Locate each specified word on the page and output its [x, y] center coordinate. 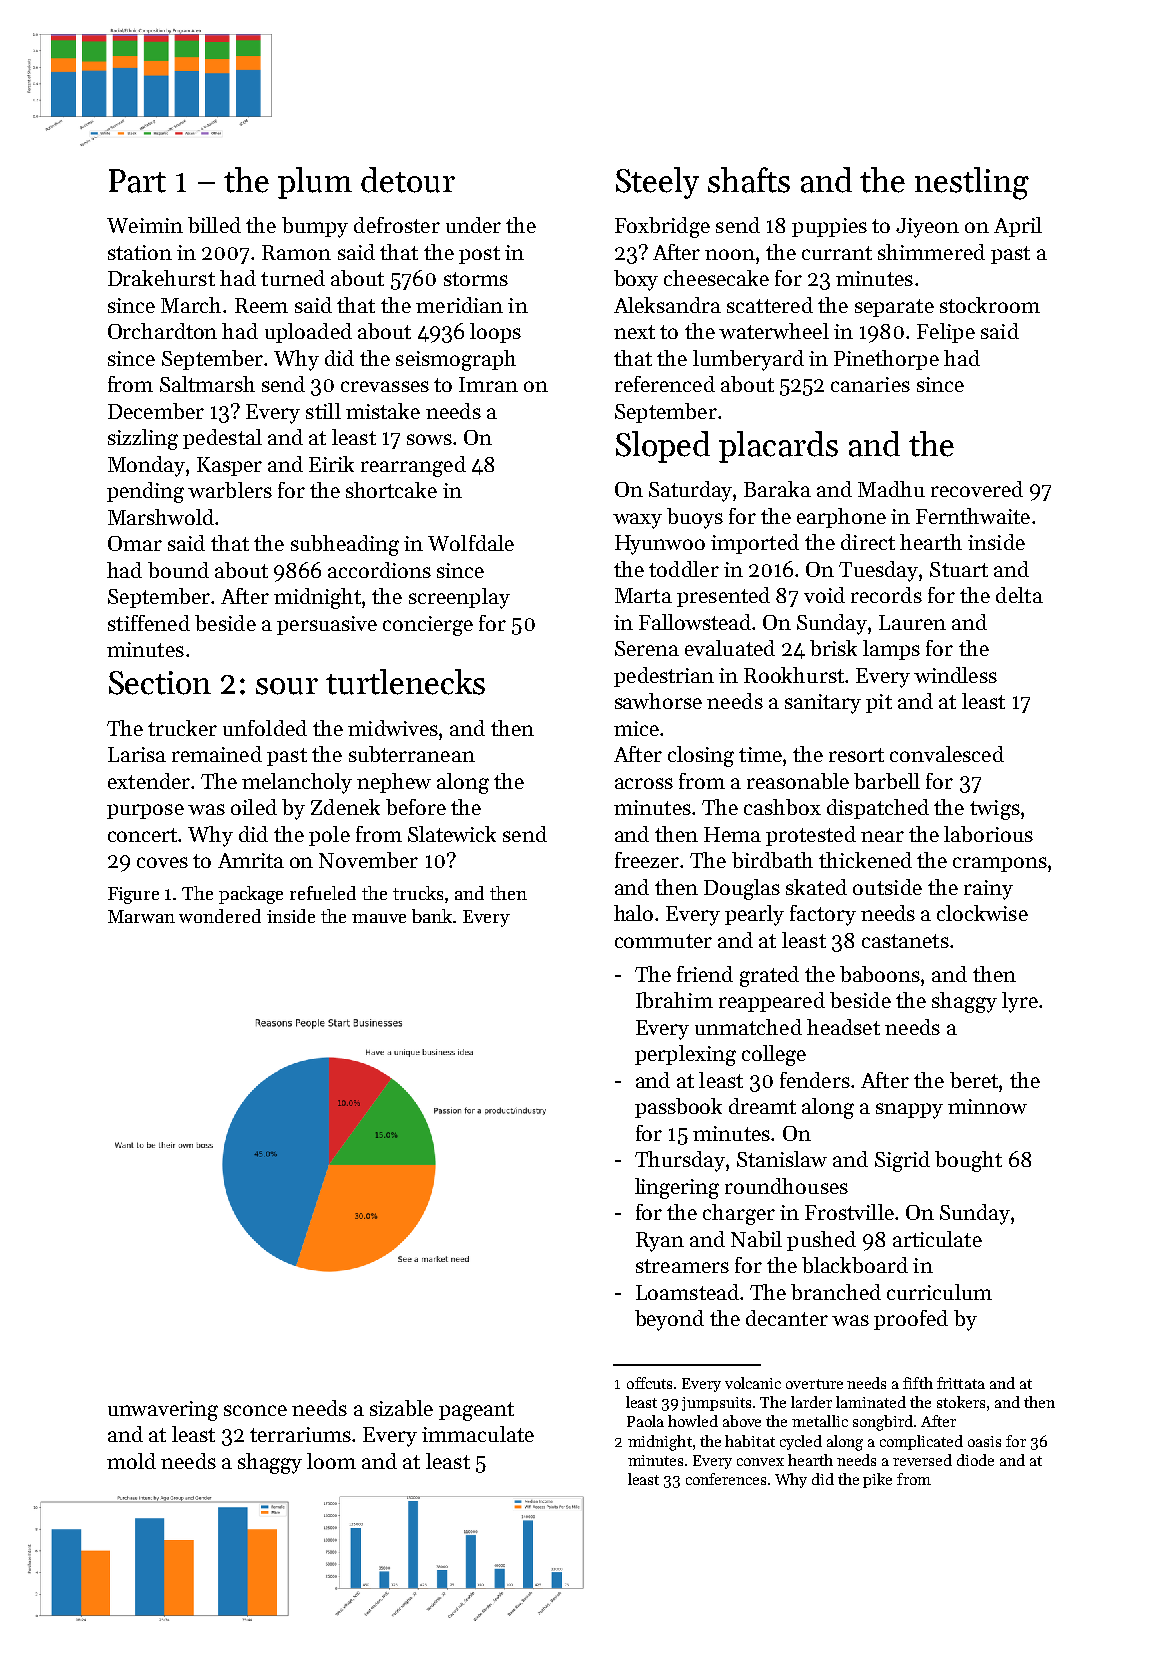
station [140, 252]
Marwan [141, 916]
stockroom [990, 305]
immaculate [478, 1434]
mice [636, 728]
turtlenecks [405, 682]
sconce [255, 1410]
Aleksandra [667, 305]
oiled [254, 807]
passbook [678, 1108]
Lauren [912, 622]
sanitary [823, 704]
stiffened [149, 623]
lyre [1020, 1002]
